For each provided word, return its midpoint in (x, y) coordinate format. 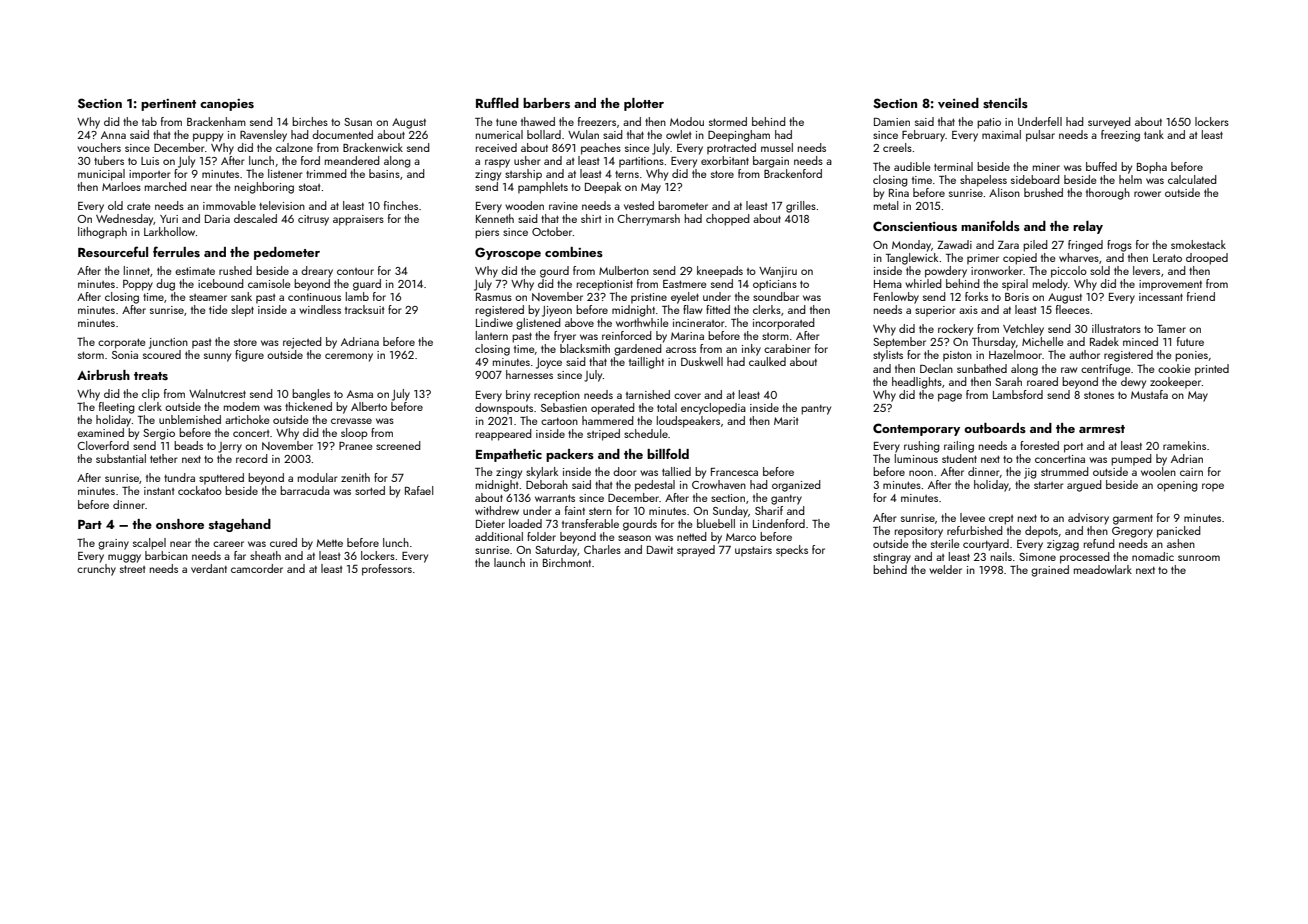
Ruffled (497, 102)
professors (387, 570)
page (950, 397)
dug (165, 285)
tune (506, 122)
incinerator (699, 323)
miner (1046, 167)
